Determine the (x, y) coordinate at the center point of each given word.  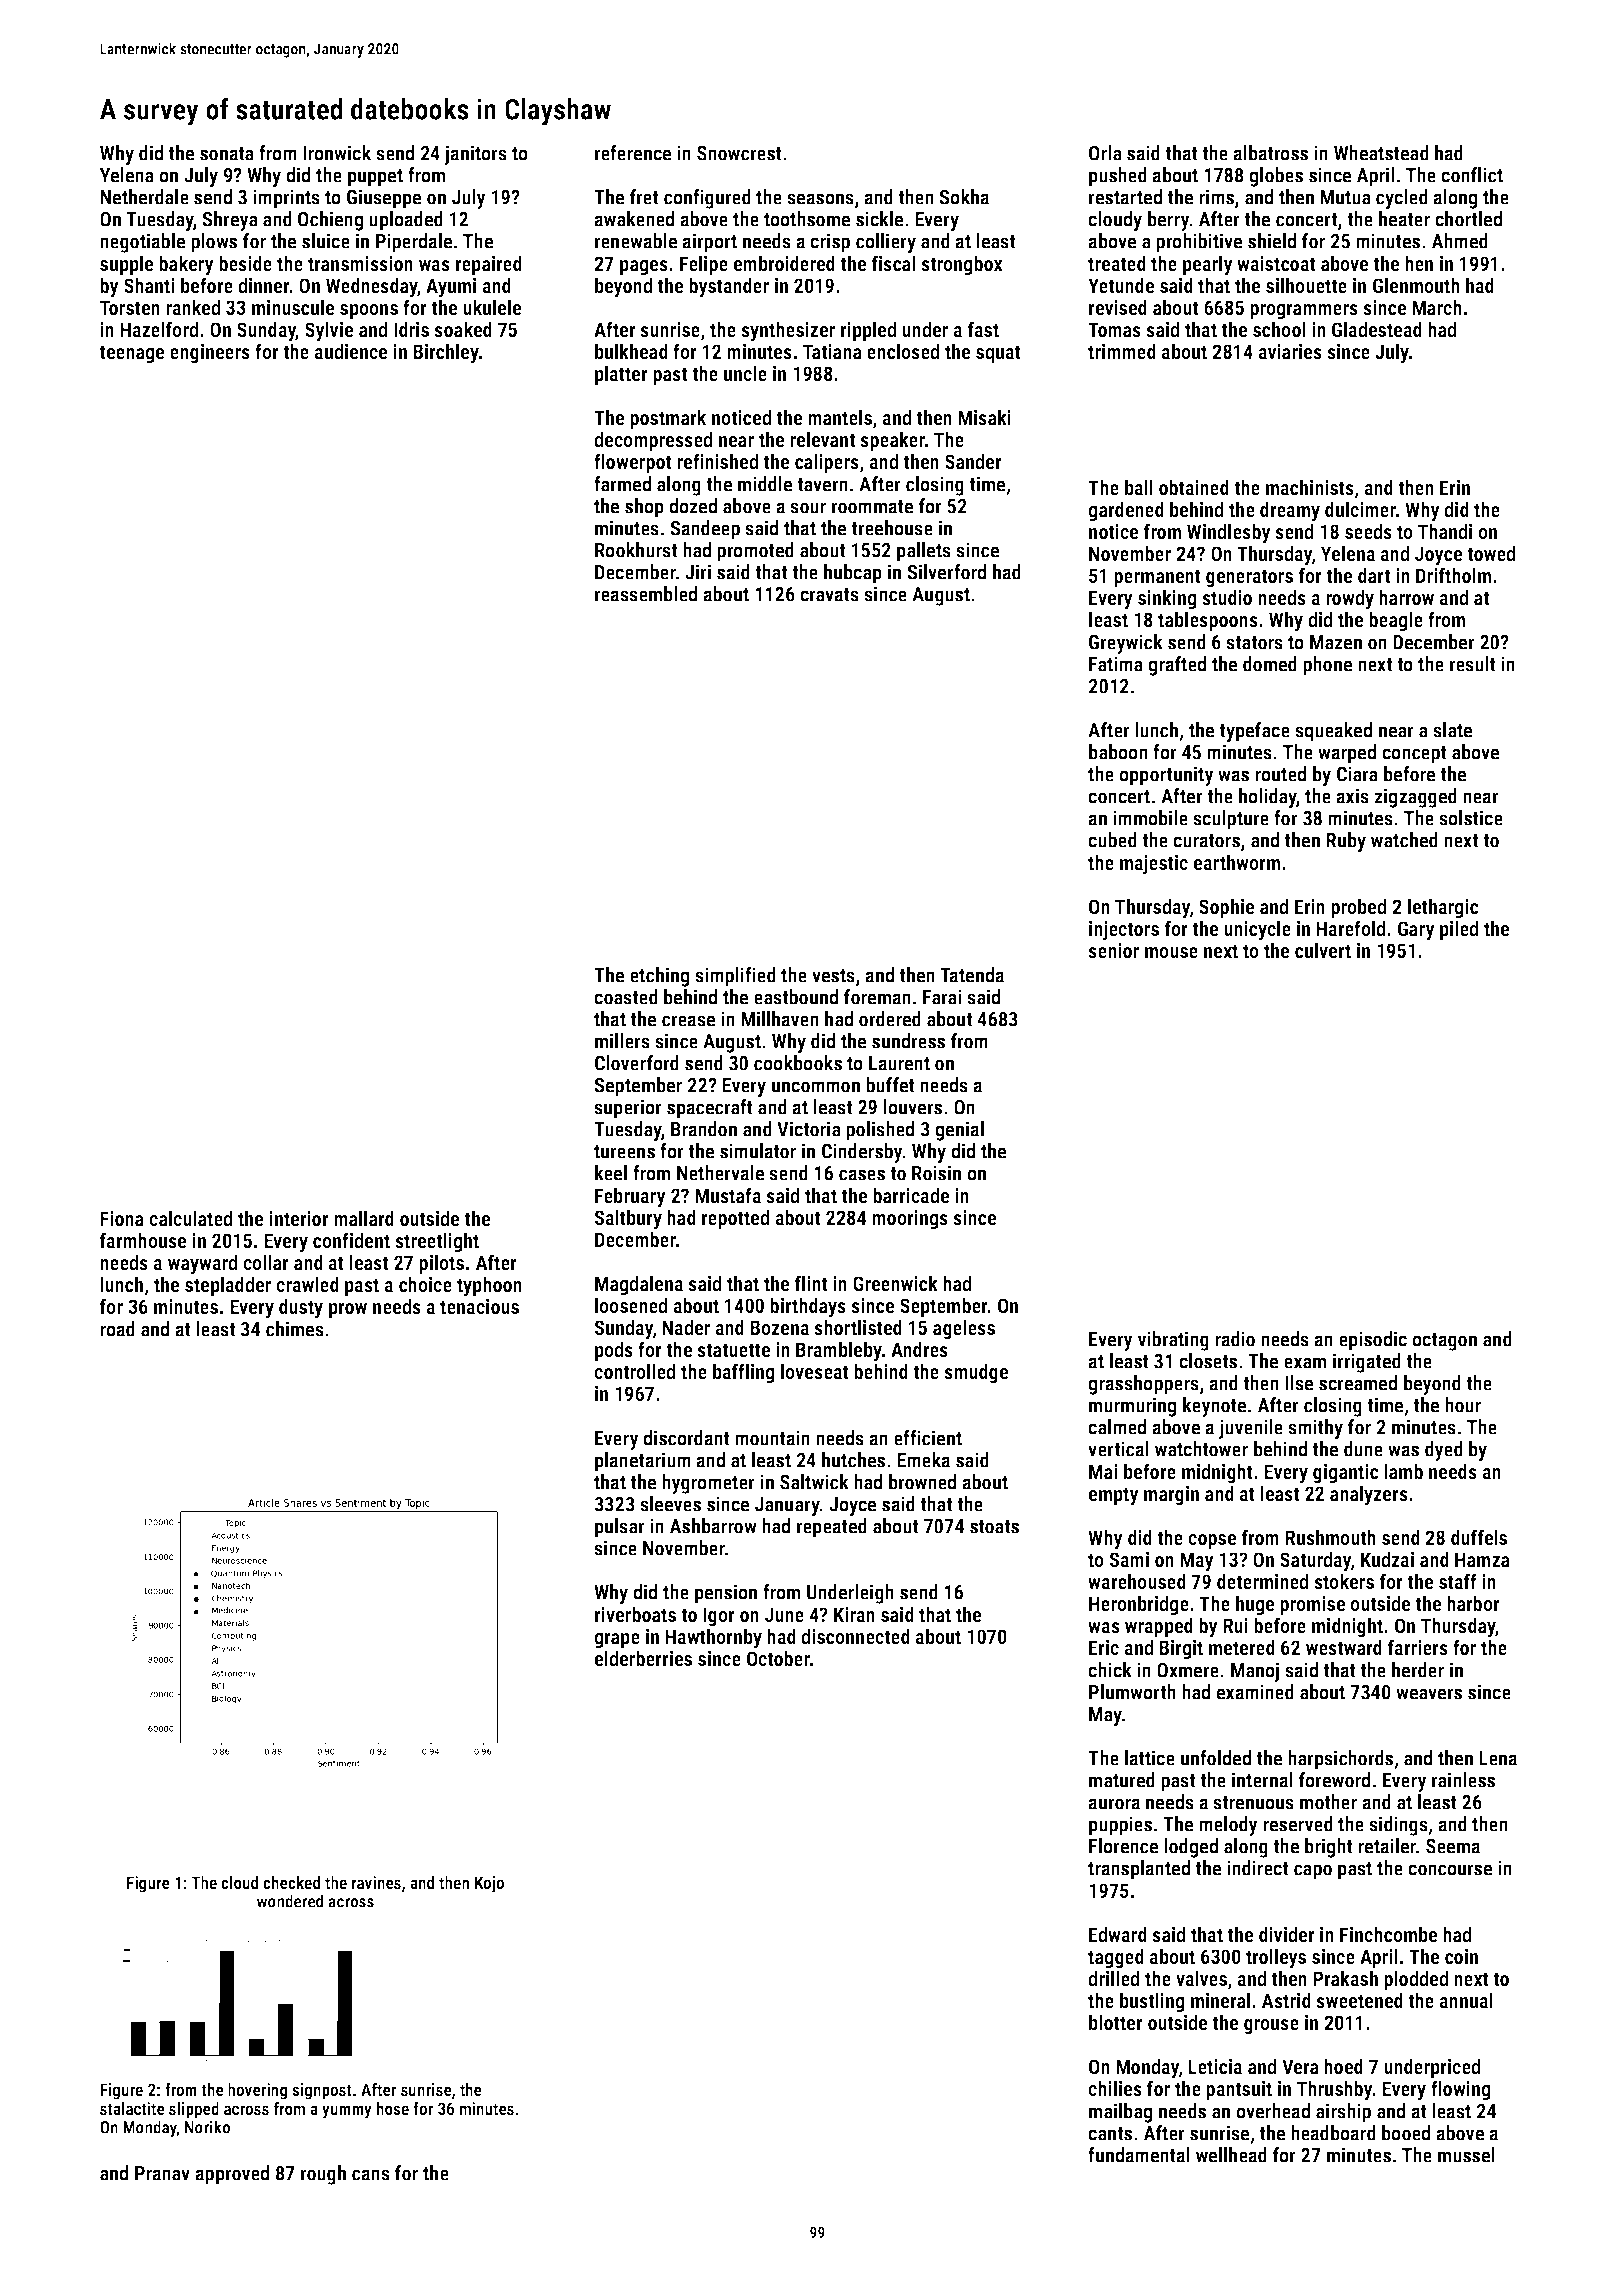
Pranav (162, 2173)
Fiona (122, 1218)
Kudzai (1387, 1559)
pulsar (620, 1528)
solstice (1471, 818)
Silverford (946, 572)
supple (126, 265)
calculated (190, 1218)
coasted (626, 997)
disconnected (855, 1636)
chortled (1468, 219)
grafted (1177, 666)
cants (1110, 2134)
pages (644, 268)
